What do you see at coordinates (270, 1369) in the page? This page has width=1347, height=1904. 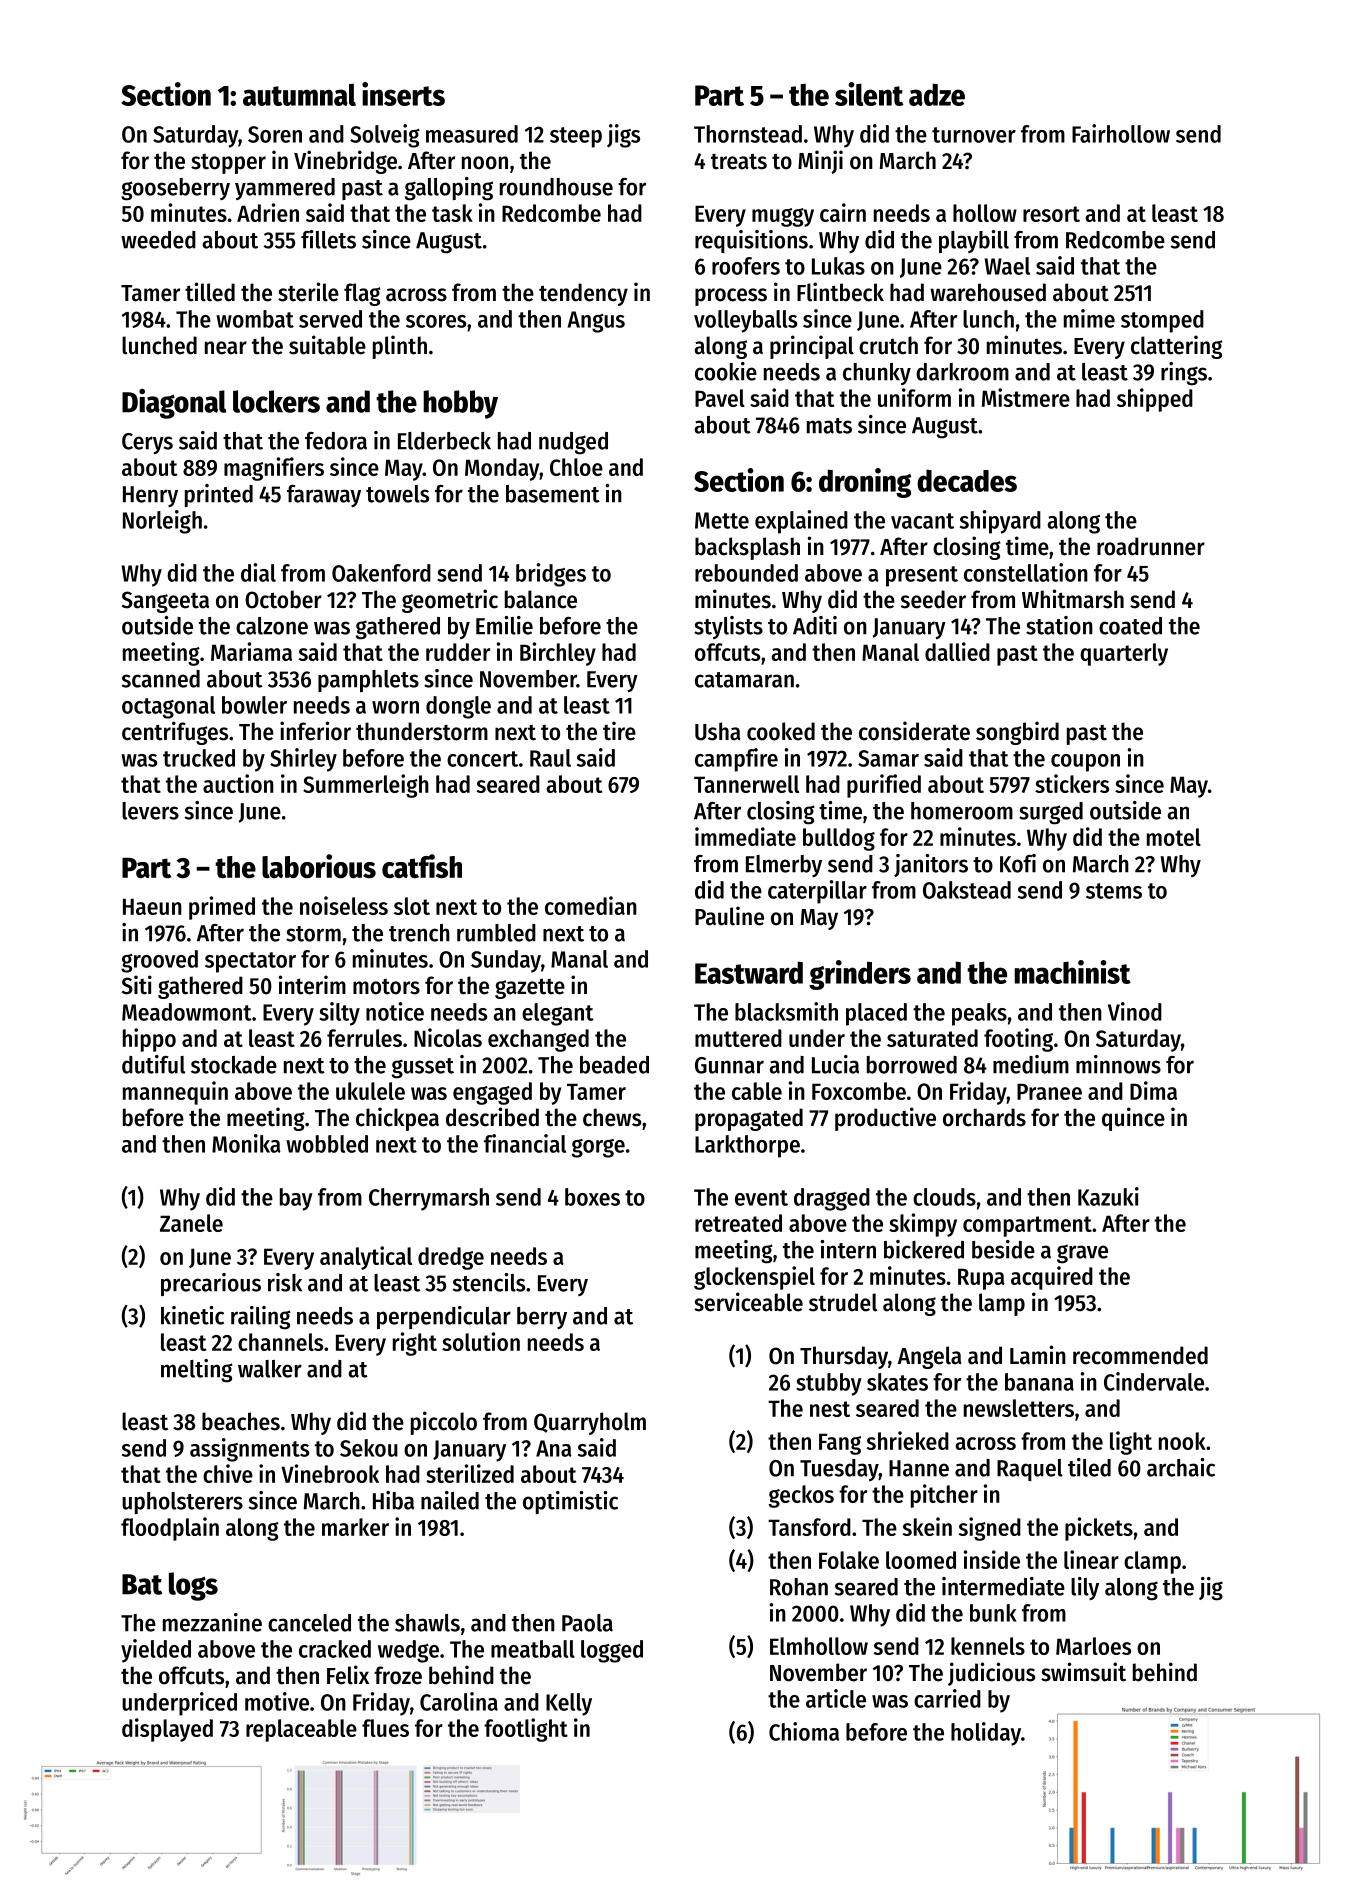 I see `walker` at bounding box center [270, 1369].
